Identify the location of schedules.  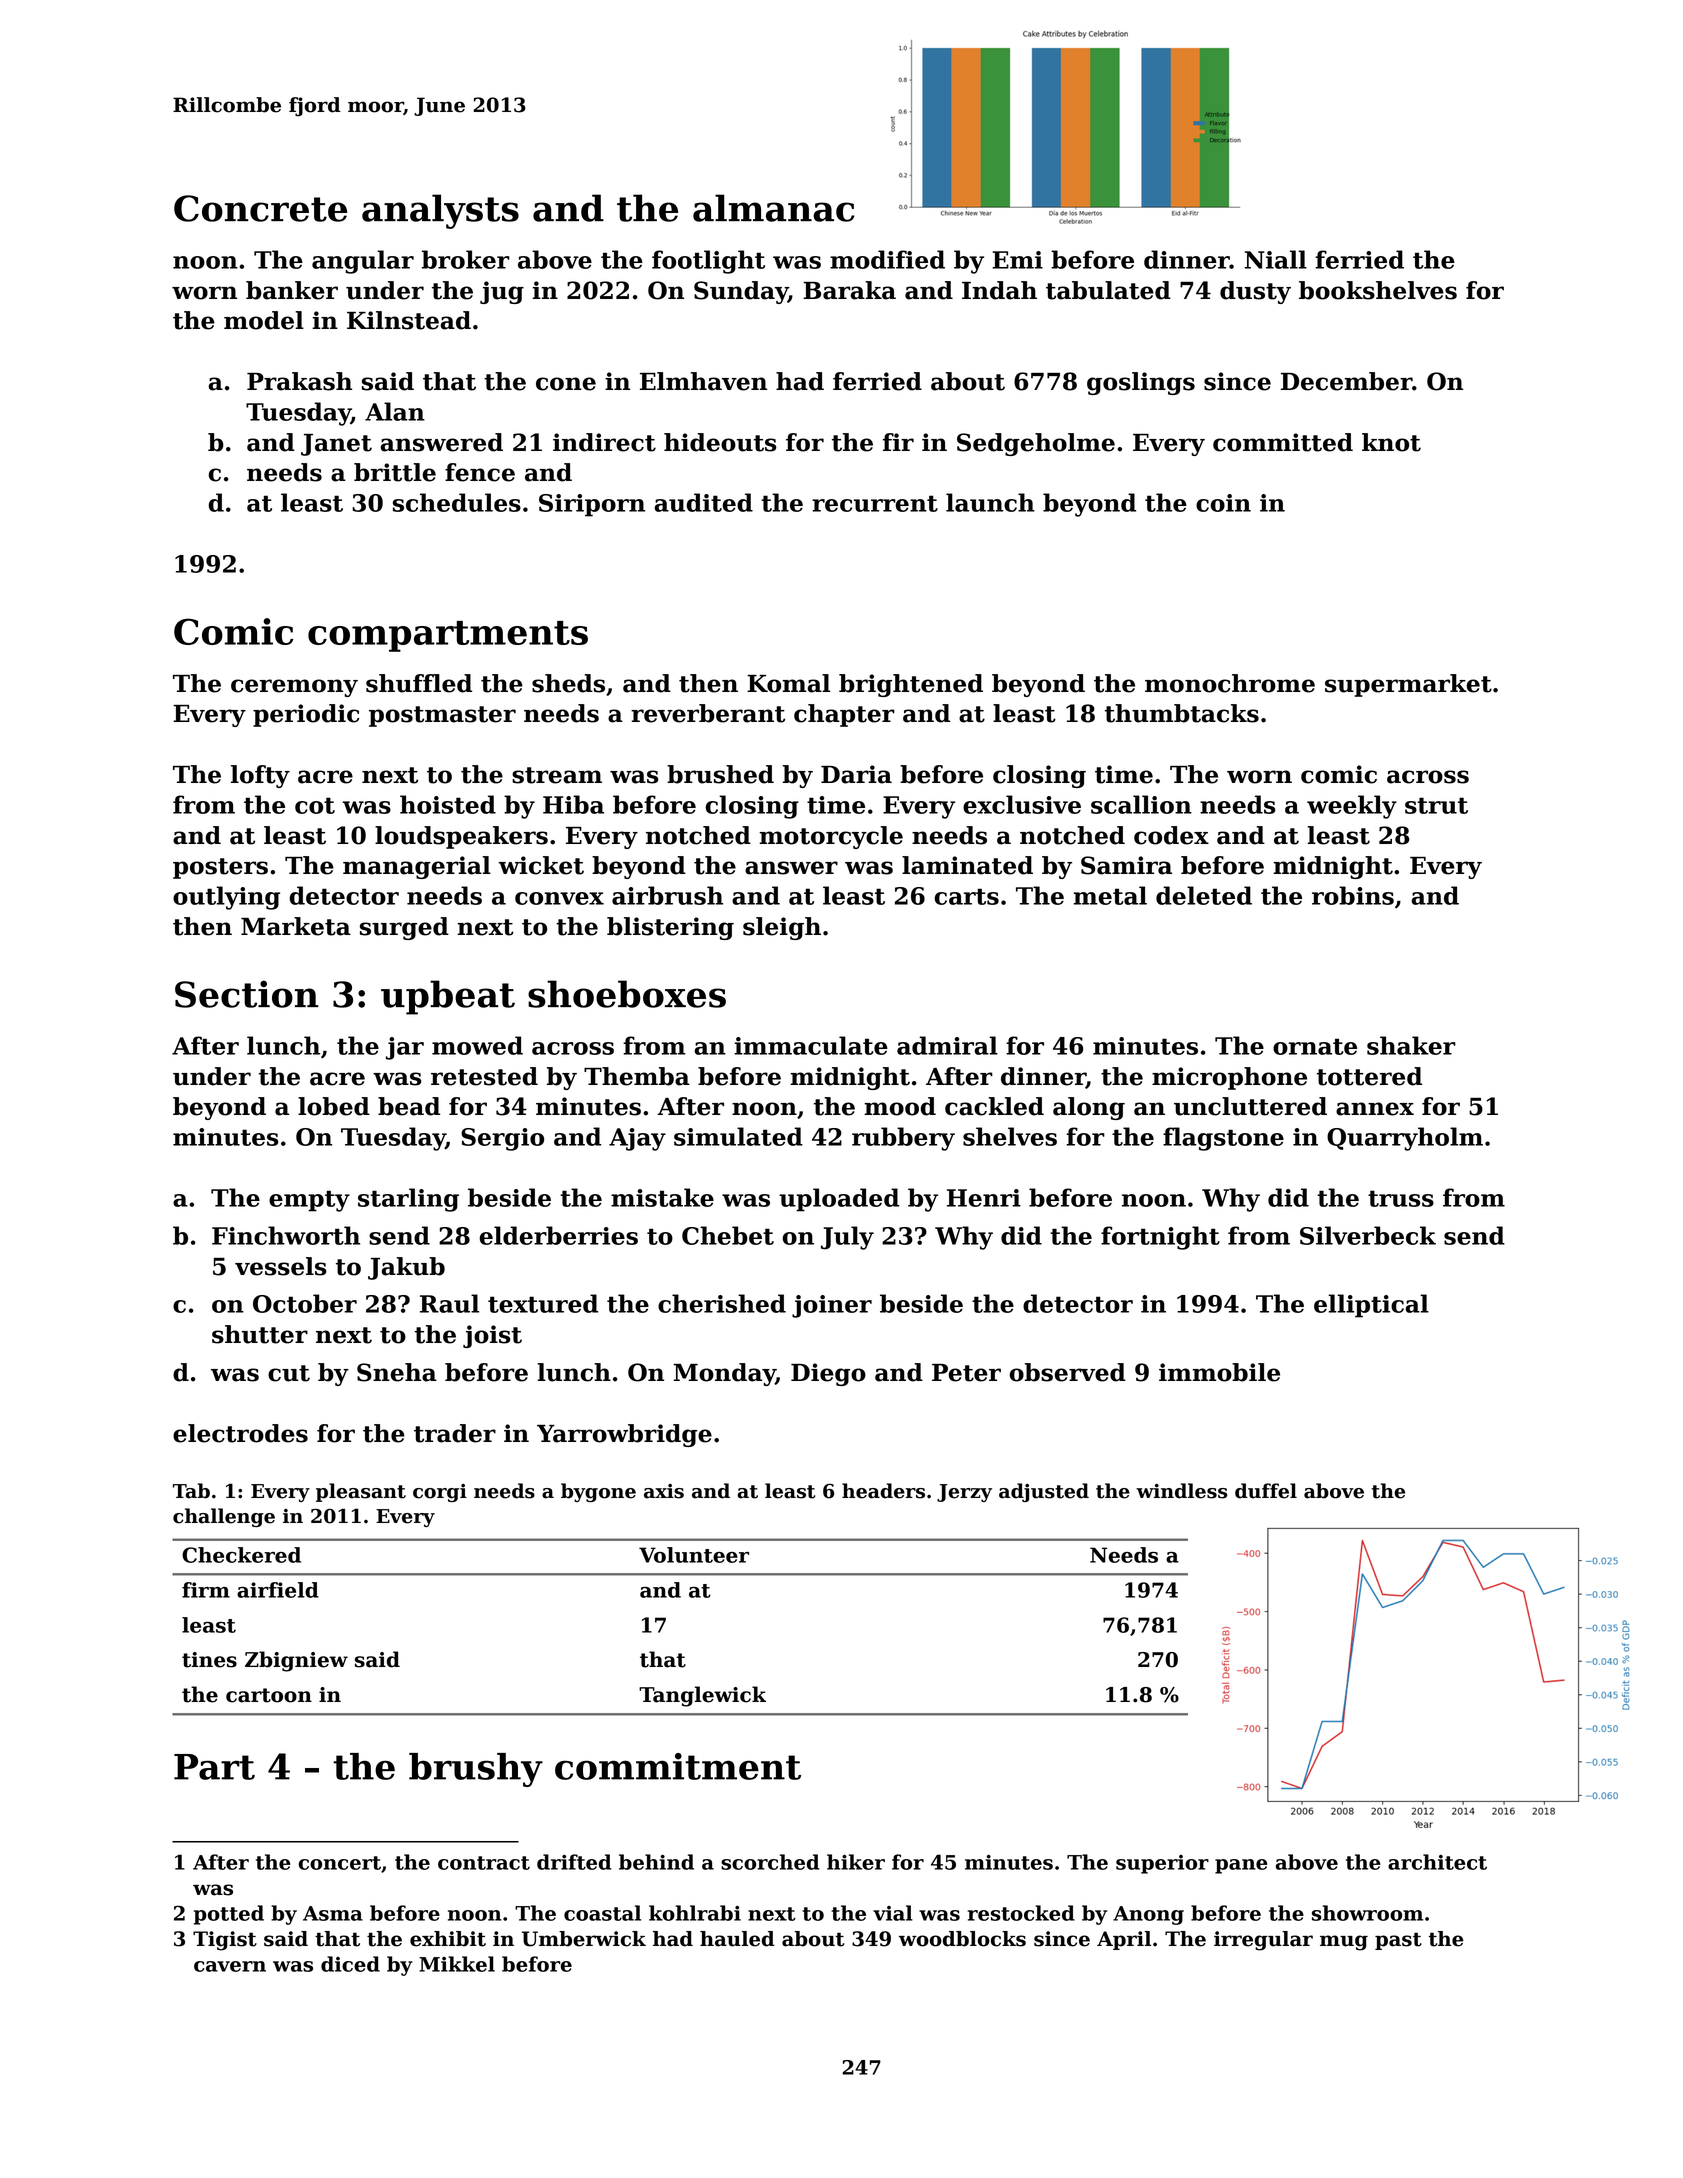
(457, 502).
